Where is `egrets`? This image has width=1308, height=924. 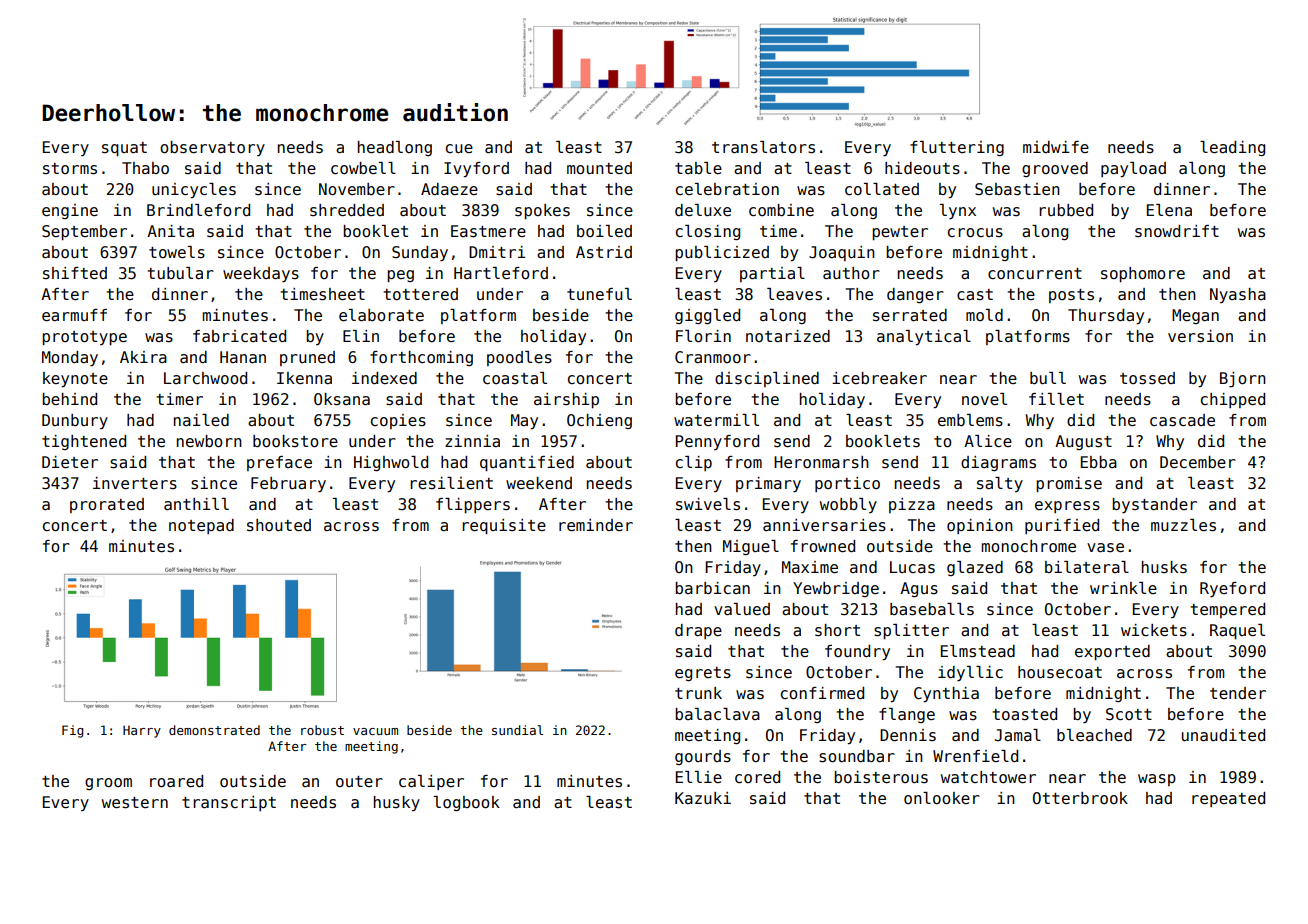 egrets is located at coordinates (703, 674).
